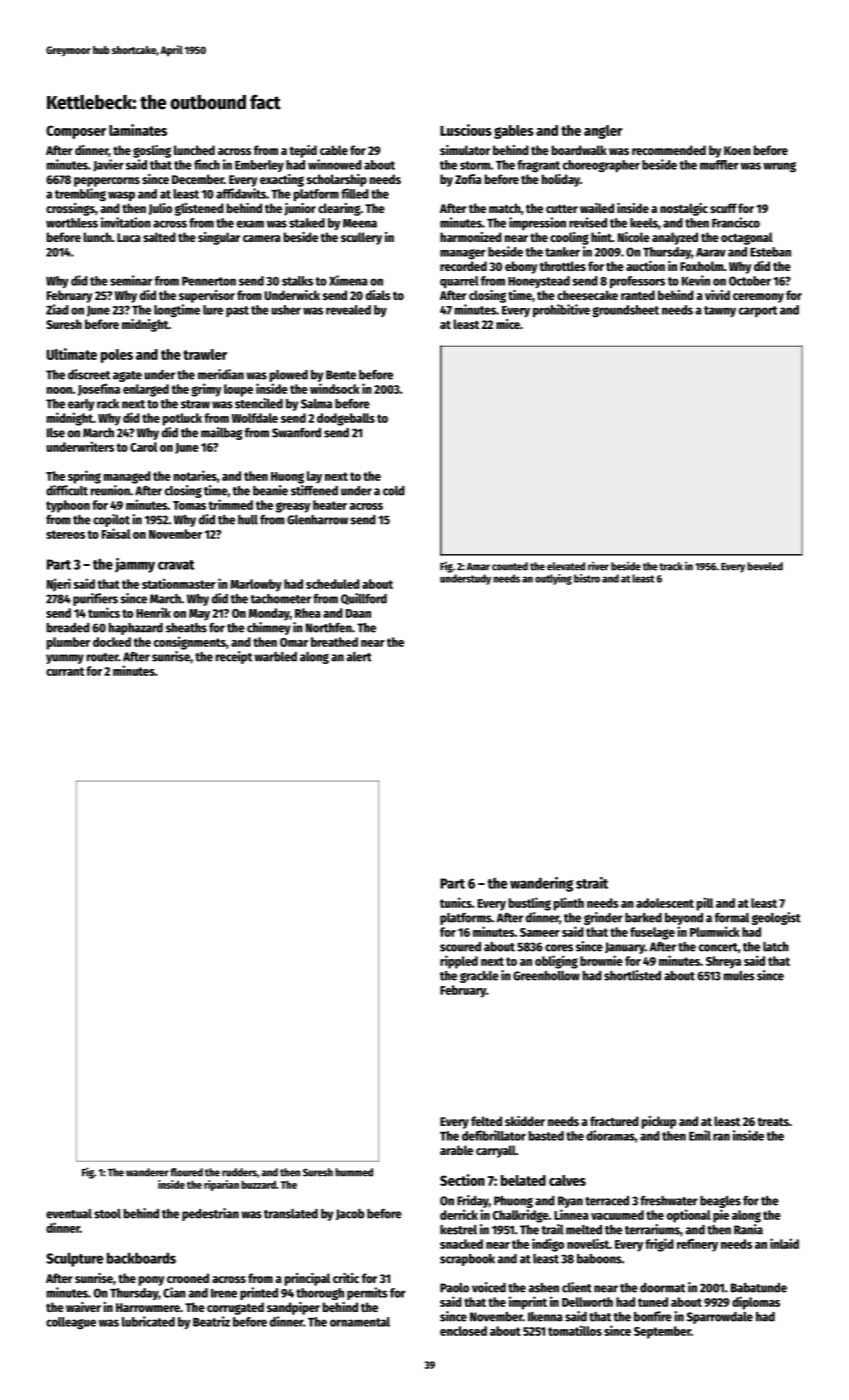 Image resolution: width=849 pixels, height=1400 pixels. Describe the element at coordinates (508, 324) in the screenshot. I see `mice` at that location.
